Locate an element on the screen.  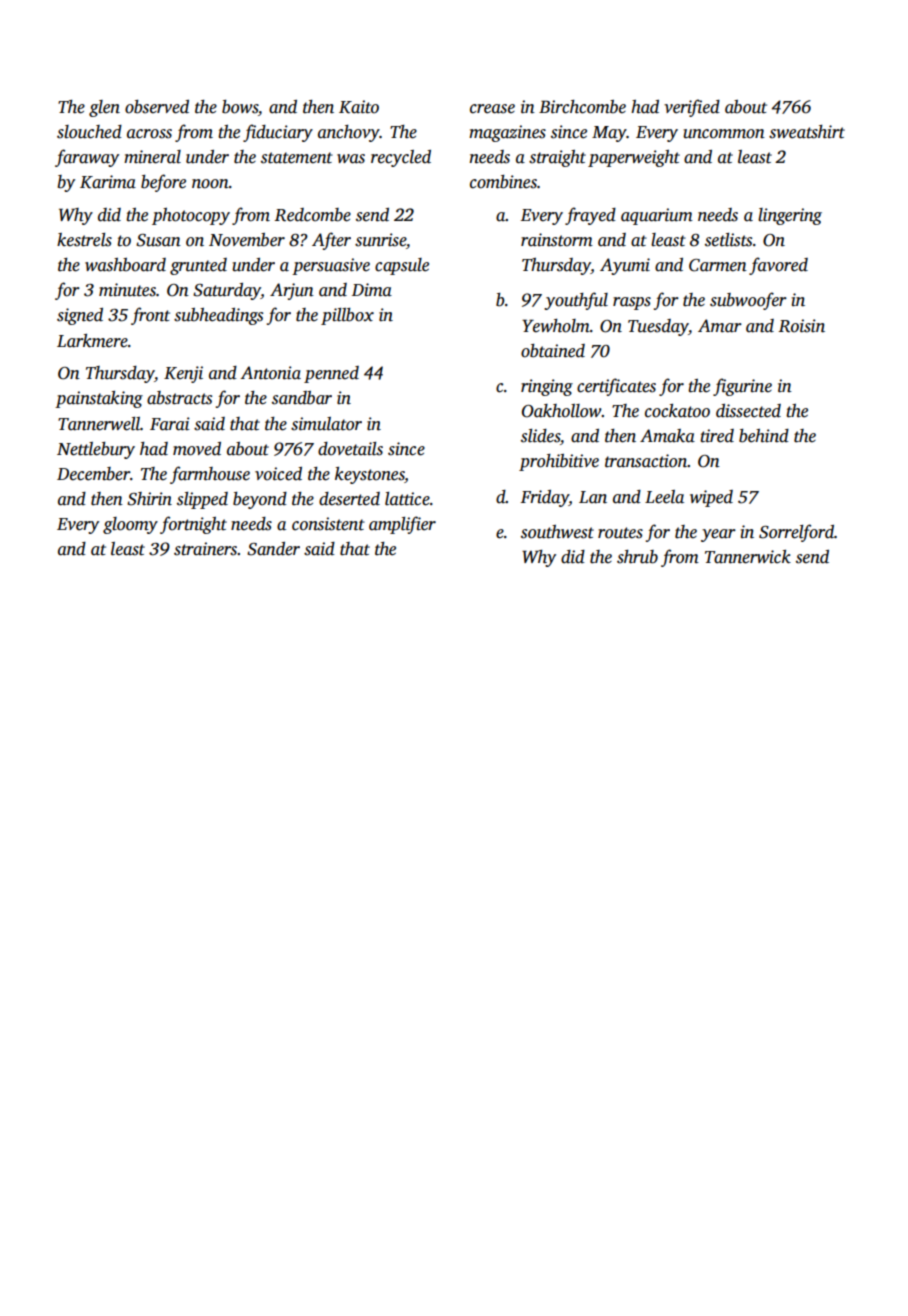
behind is located at coordinates (764, 436).
